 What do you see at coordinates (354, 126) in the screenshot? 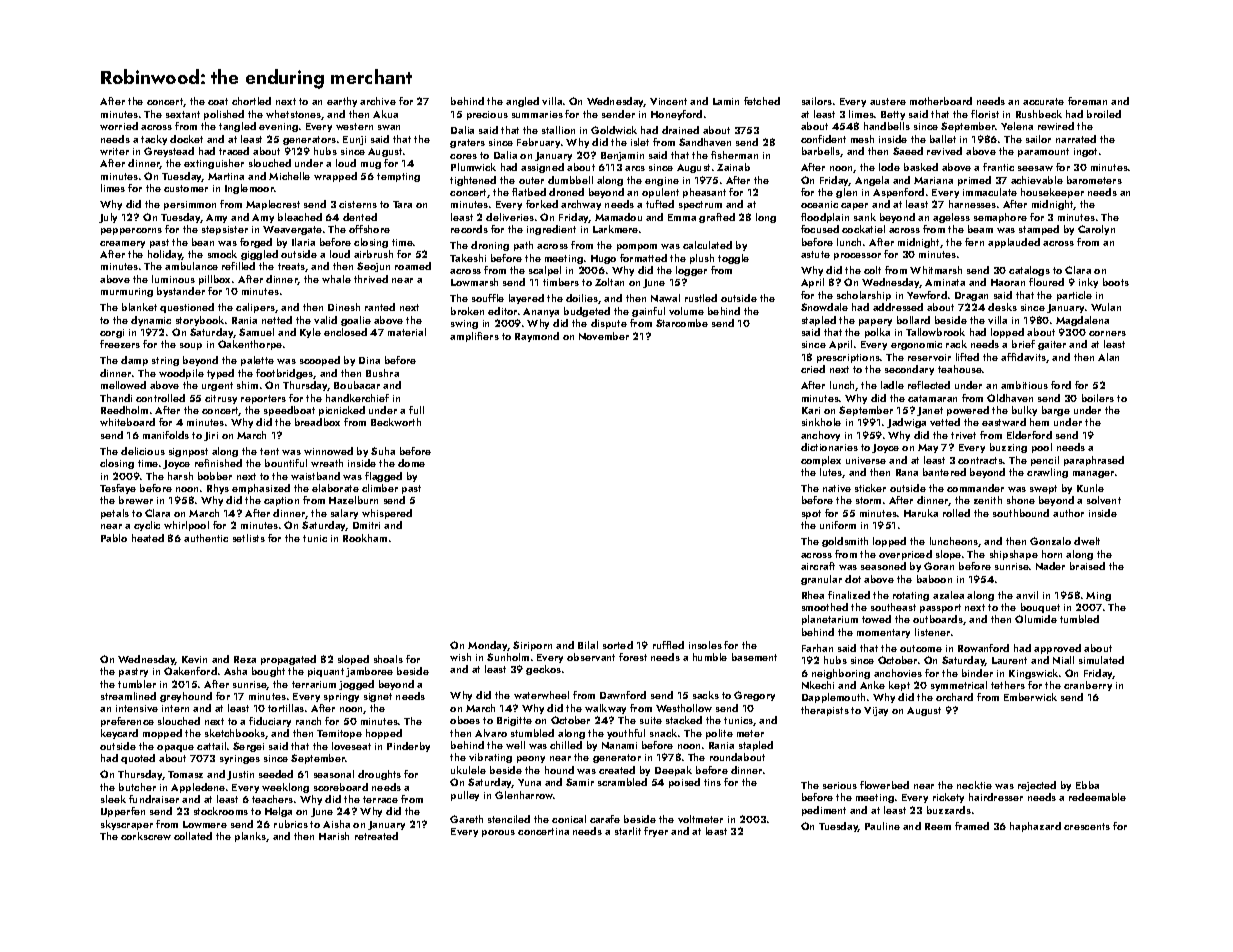
I see `western` at bounding box center [354, 126].
